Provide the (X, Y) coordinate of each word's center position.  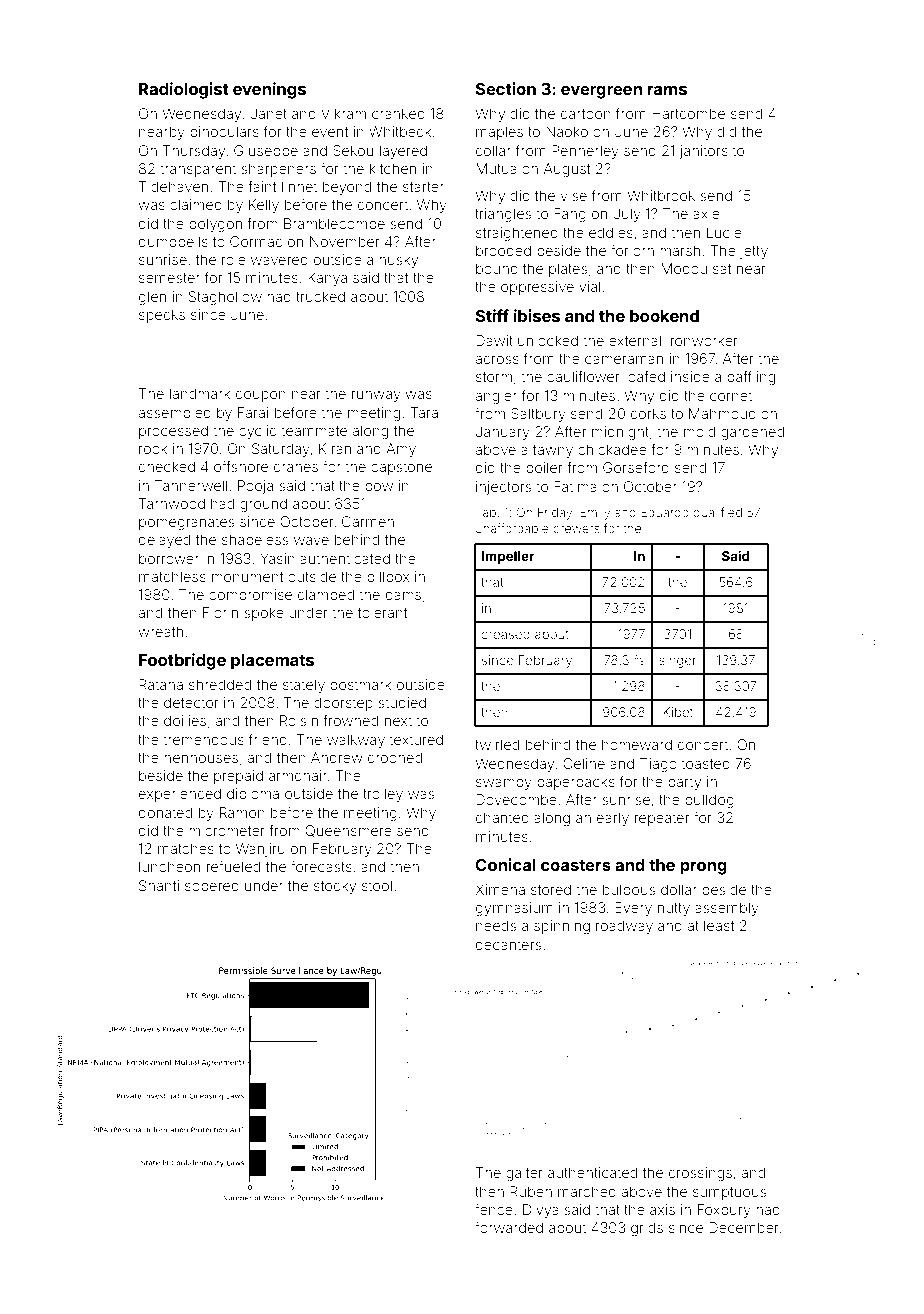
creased (505, 634)
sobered (212, 885)
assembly (727, 909)
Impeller (508, 557)
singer (677, 661)
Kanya (327, 279)
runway (376, 396)
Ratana (161, 684)
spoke (264, 614)
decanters (509, 944)
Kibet (678, 712)
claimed (196, 204)
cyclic (257, 432)
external (635, 340)
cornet (731, 396)
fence (494, 1209)
